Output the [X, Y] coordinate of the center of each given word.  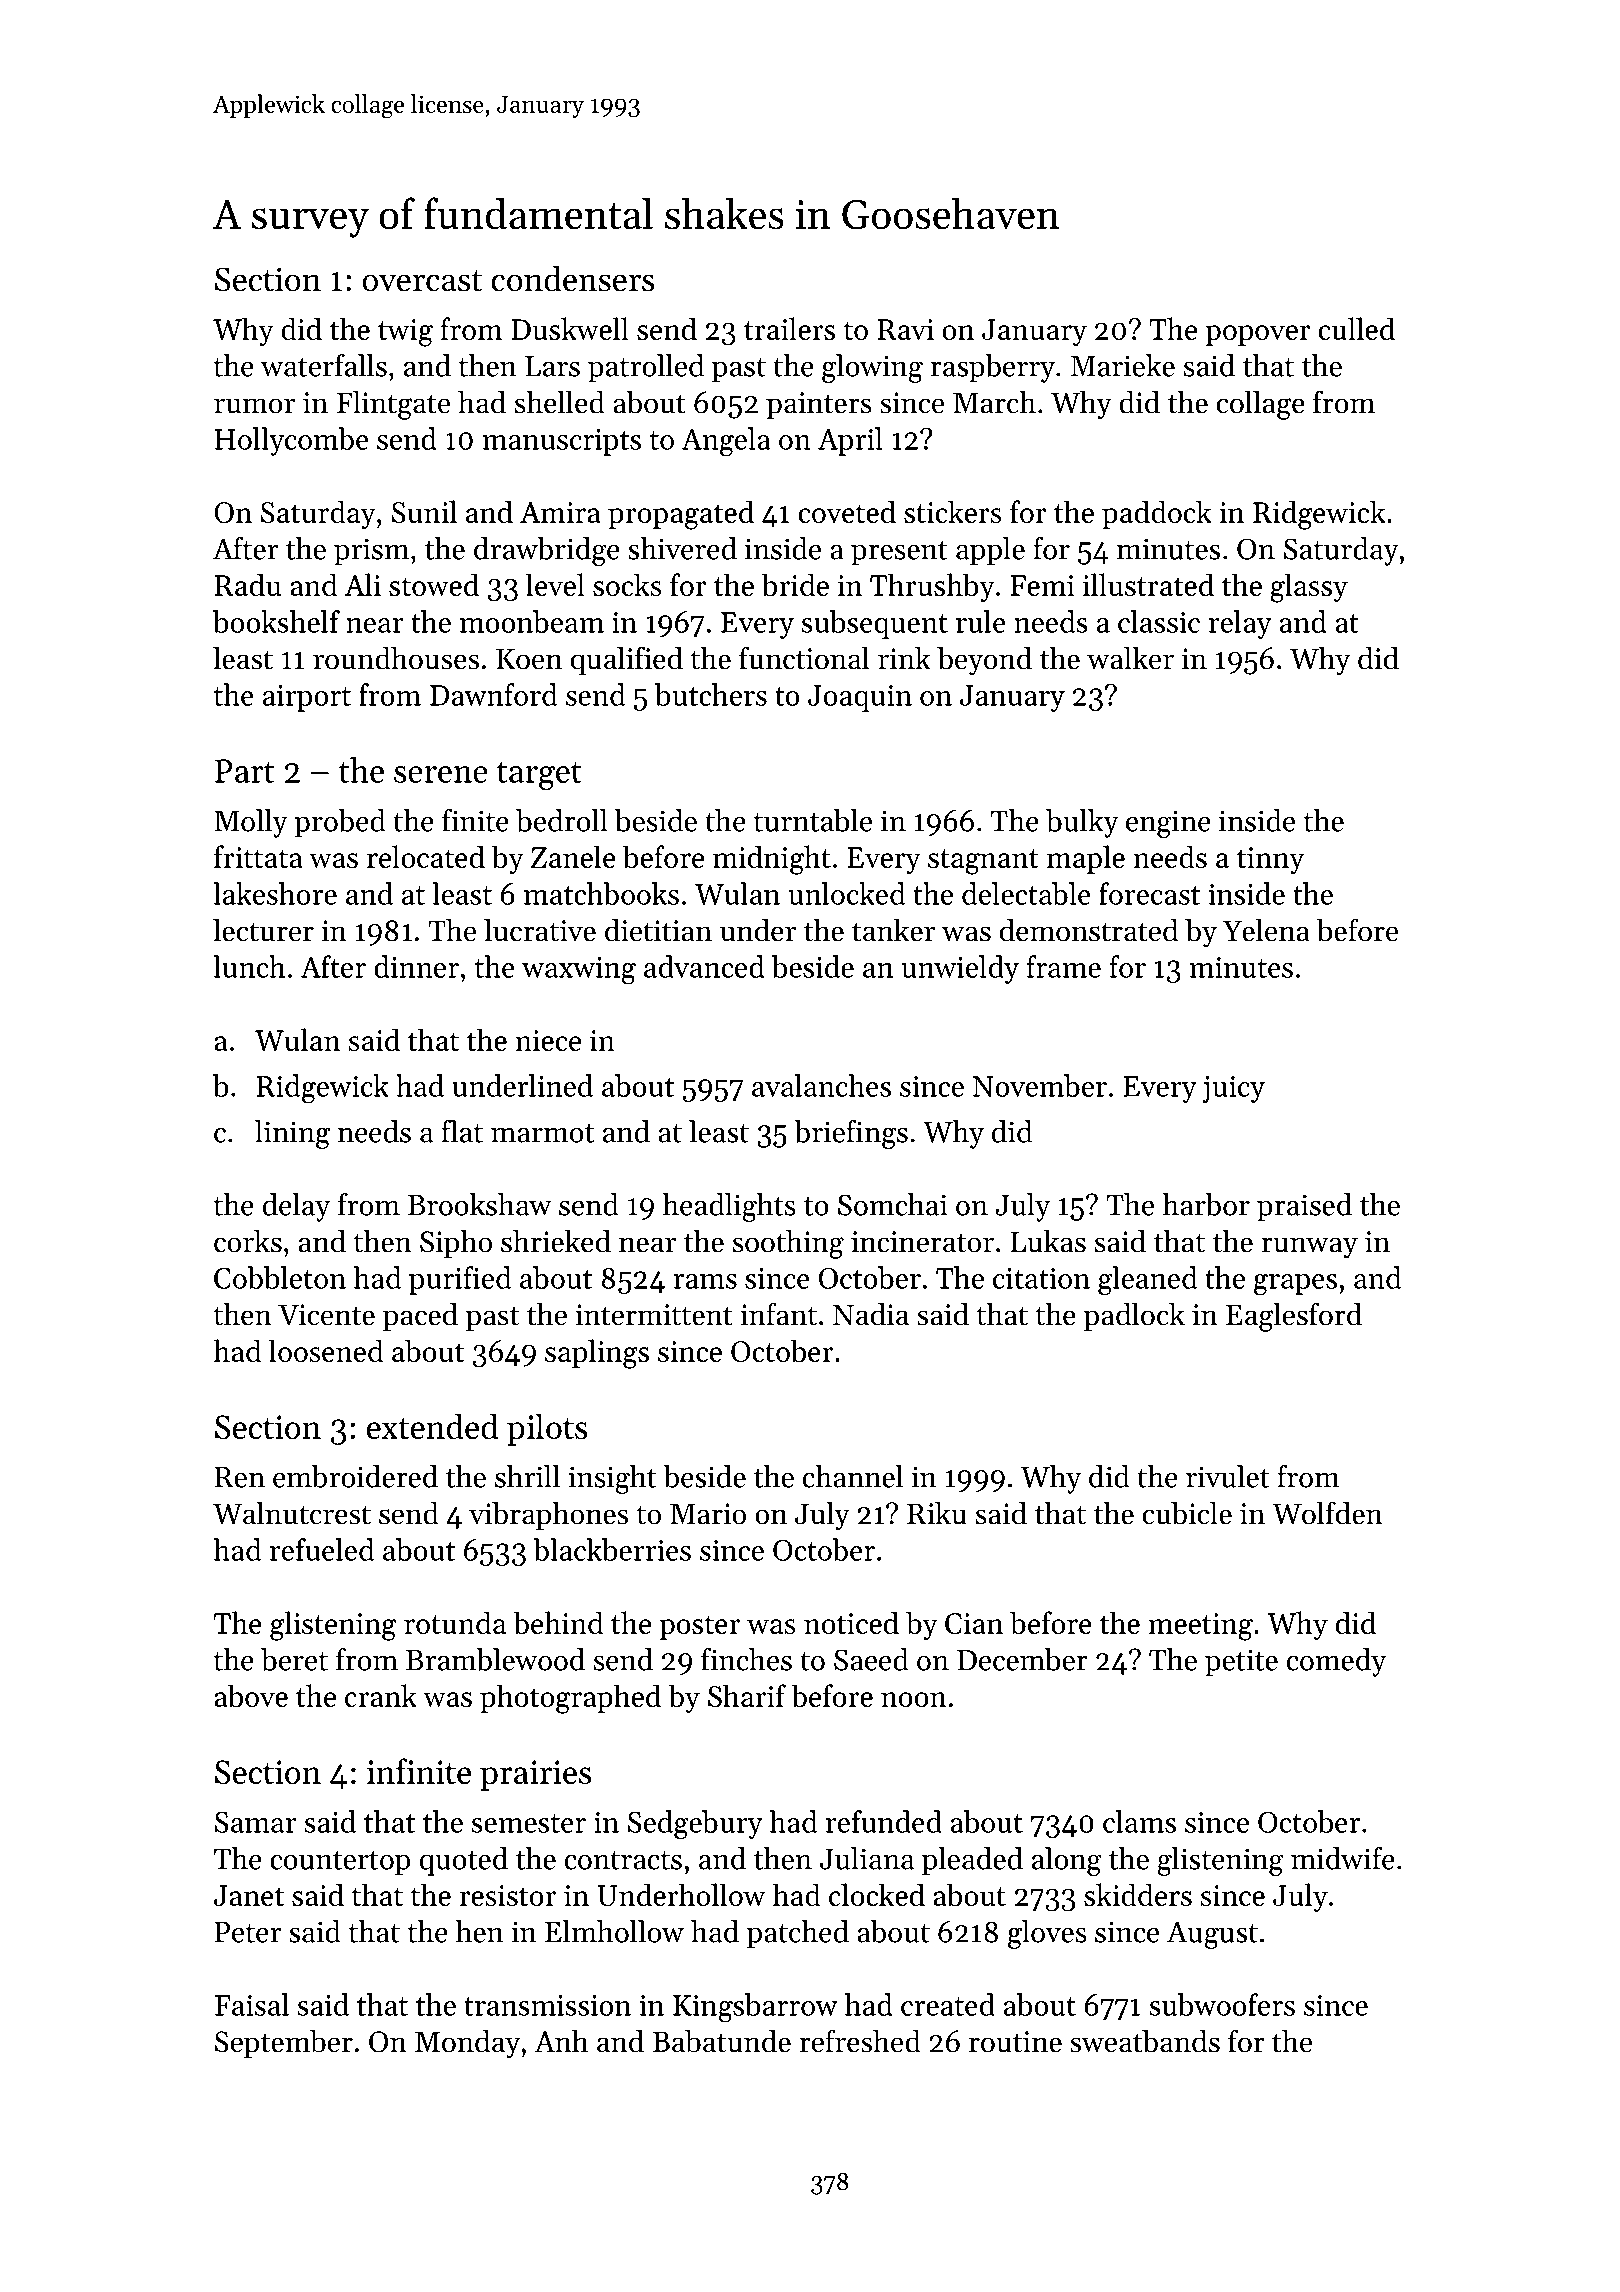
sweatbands [1145, 2041]
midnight [772, 860]
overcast [422, 281]
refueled [322, 1549]
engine [1168, 824]
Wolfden [1327, 1513]
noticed [851, 1622]
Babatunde [721, 2041]
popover [1258, 335]
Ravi [906, 329]
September [284, 2044]
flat [462, 1131]
